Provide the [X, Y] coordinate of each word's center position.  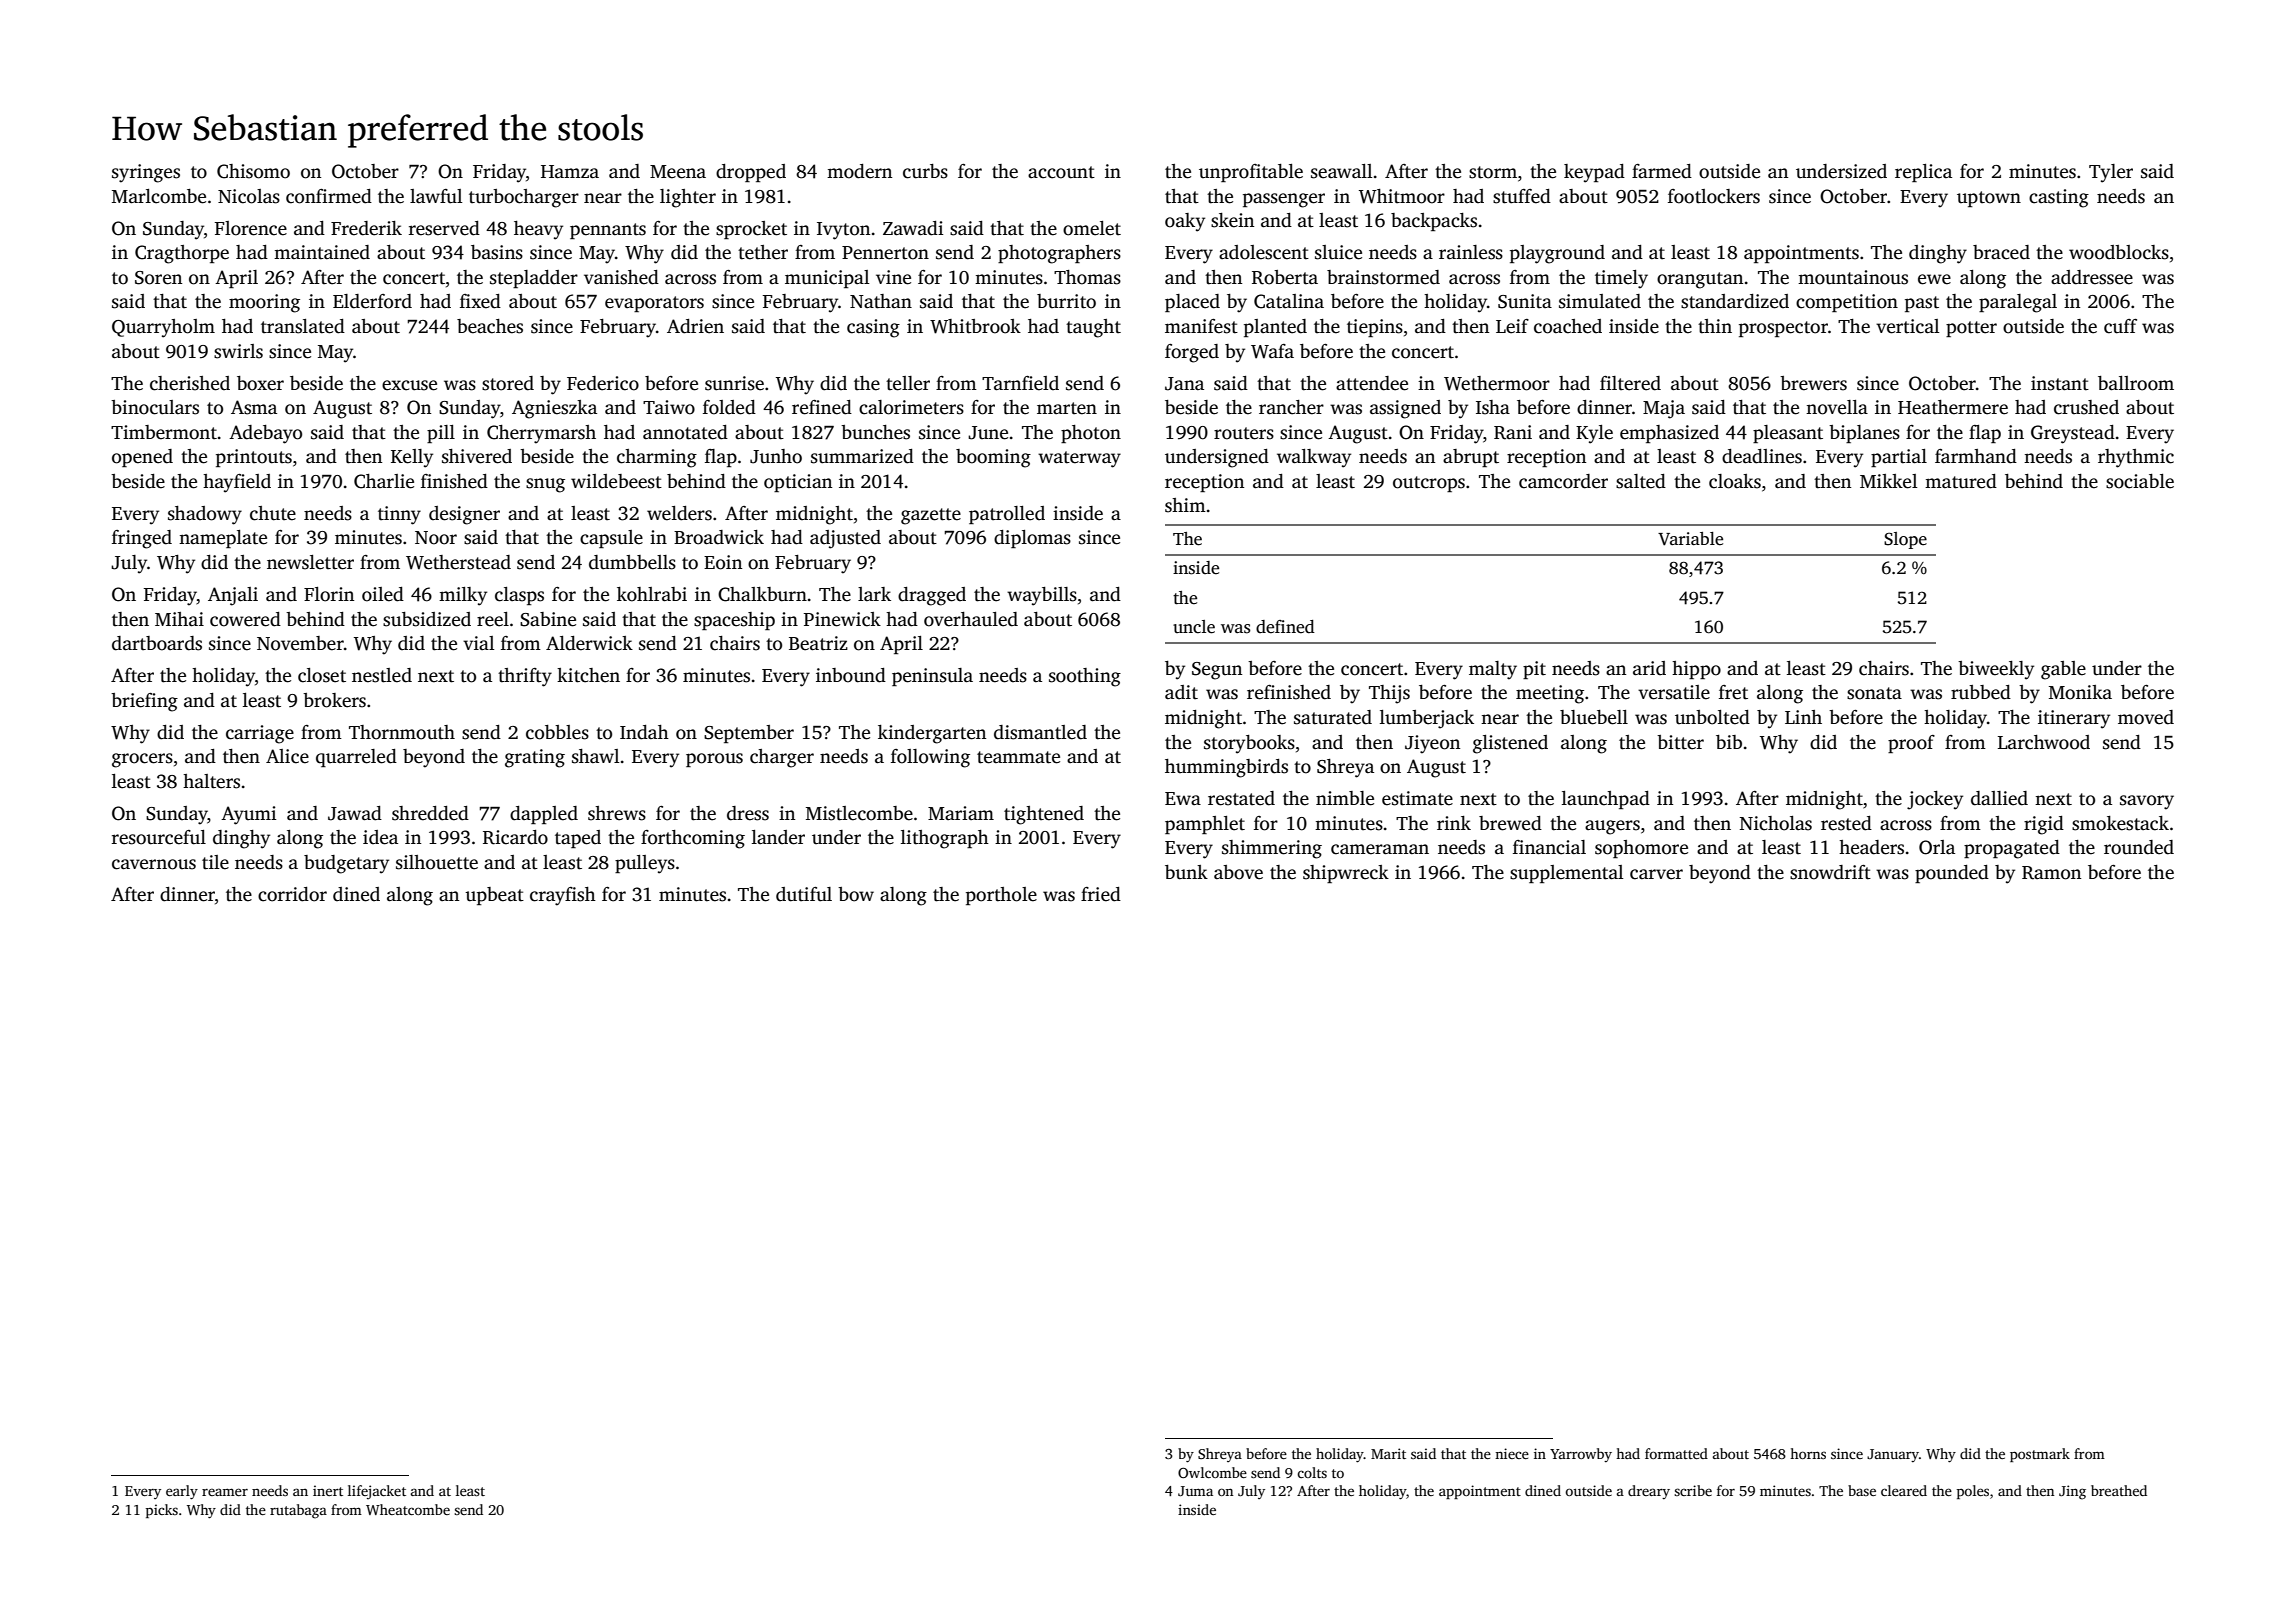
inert [328, 1490]
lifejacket [377, 1492]
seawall [1341, 171]
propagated [2012, 849]
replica [1923, 173]
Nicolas [249, 196]
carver [1656, 874]
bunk [1186, 872]
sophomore [1641, 849]
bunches [875, 432]
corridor [292, 894]
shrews [617, 813]
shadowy [205, 515]
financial [1549, 847]
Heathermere [1953, 407]
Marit [1388, 1453]
